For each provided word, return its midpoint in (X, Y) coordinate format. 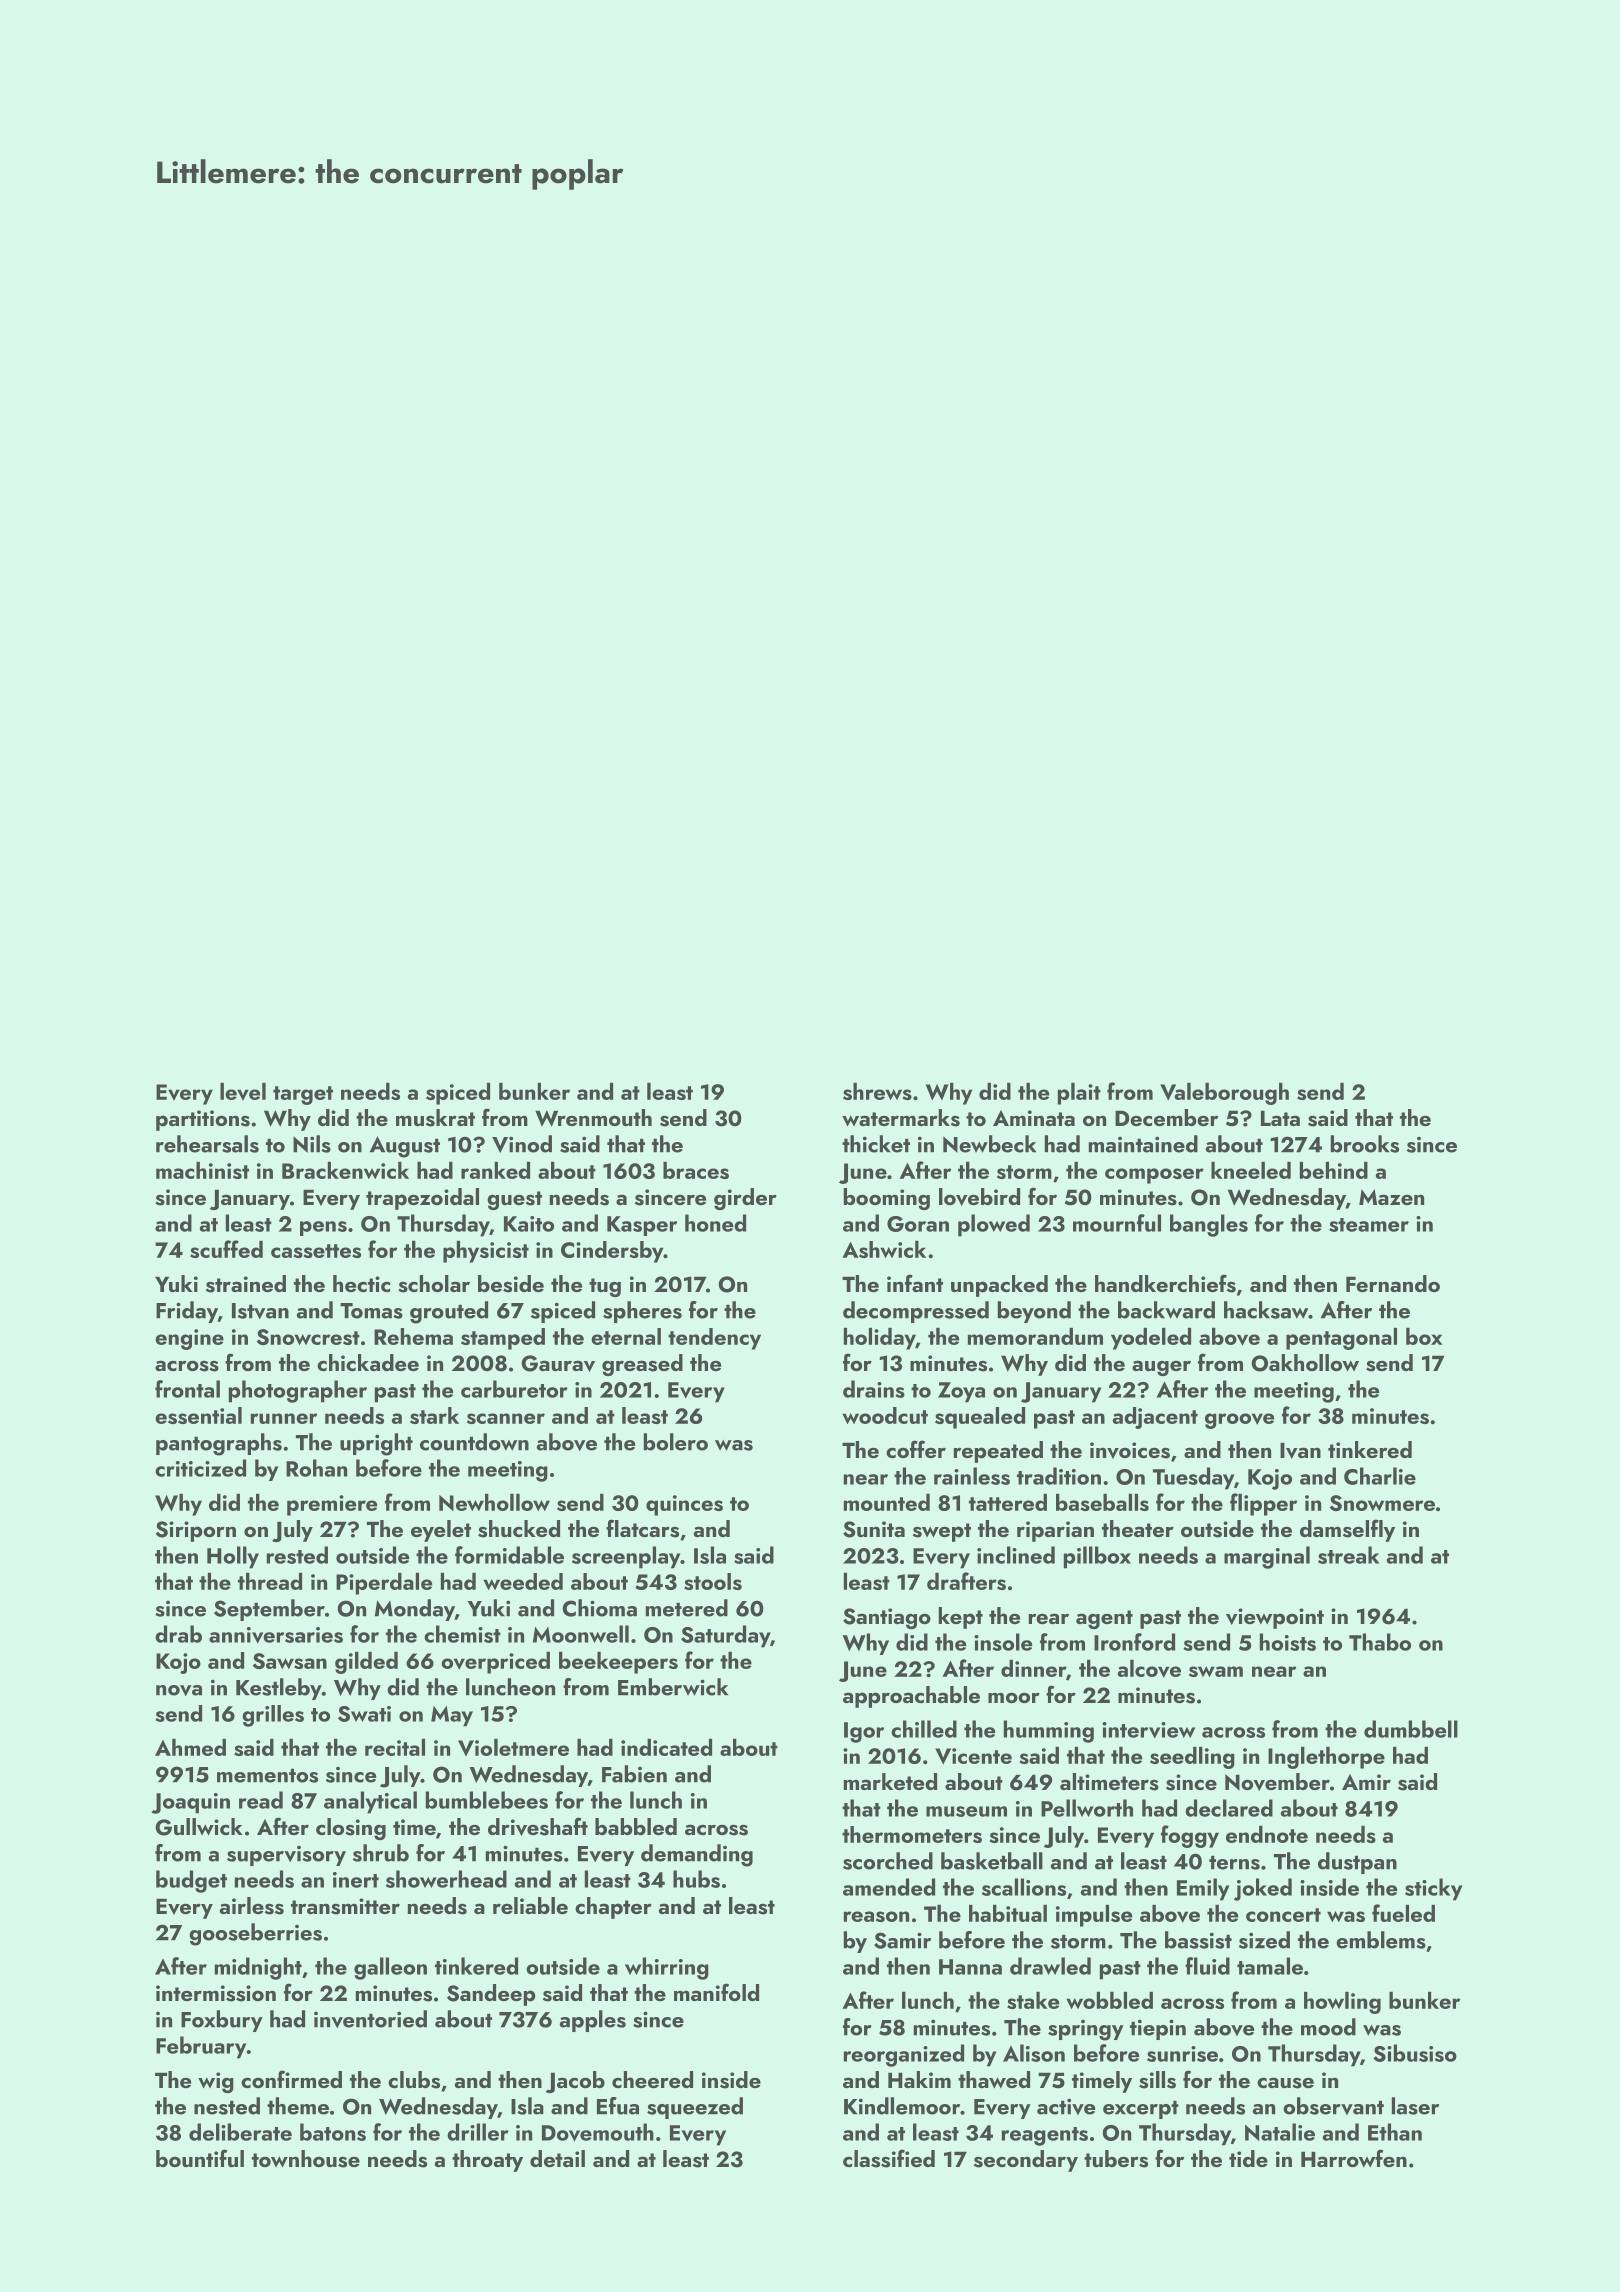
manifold (716, 1992)
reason (876, 1916)
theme (298, 2106)
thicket (876, 1144)
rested (297, 1555)
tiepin (1158, 2029)
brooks (1365, 1144)
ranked (495, 1170)
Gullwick (199, 1827)
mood (1328, 2027)
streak (1348, 1555)
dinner (1033, 1668)
